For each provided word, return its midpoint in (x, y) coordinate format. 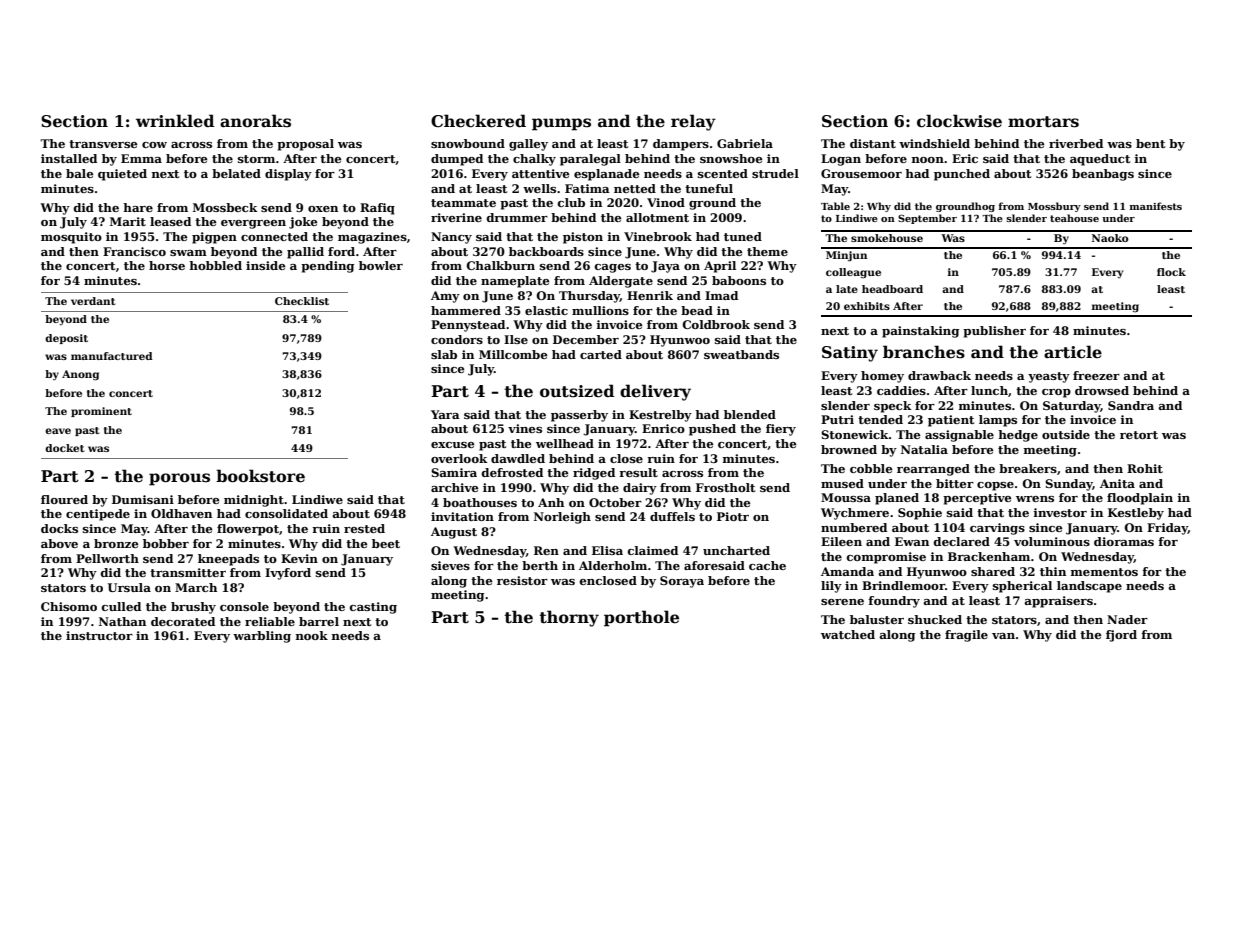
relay (693, 122)
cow (154, 145)
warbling (262, 637)
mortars (1043, 122)
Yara (445, 414)
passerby (579, 416)
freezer (1096, 375)
